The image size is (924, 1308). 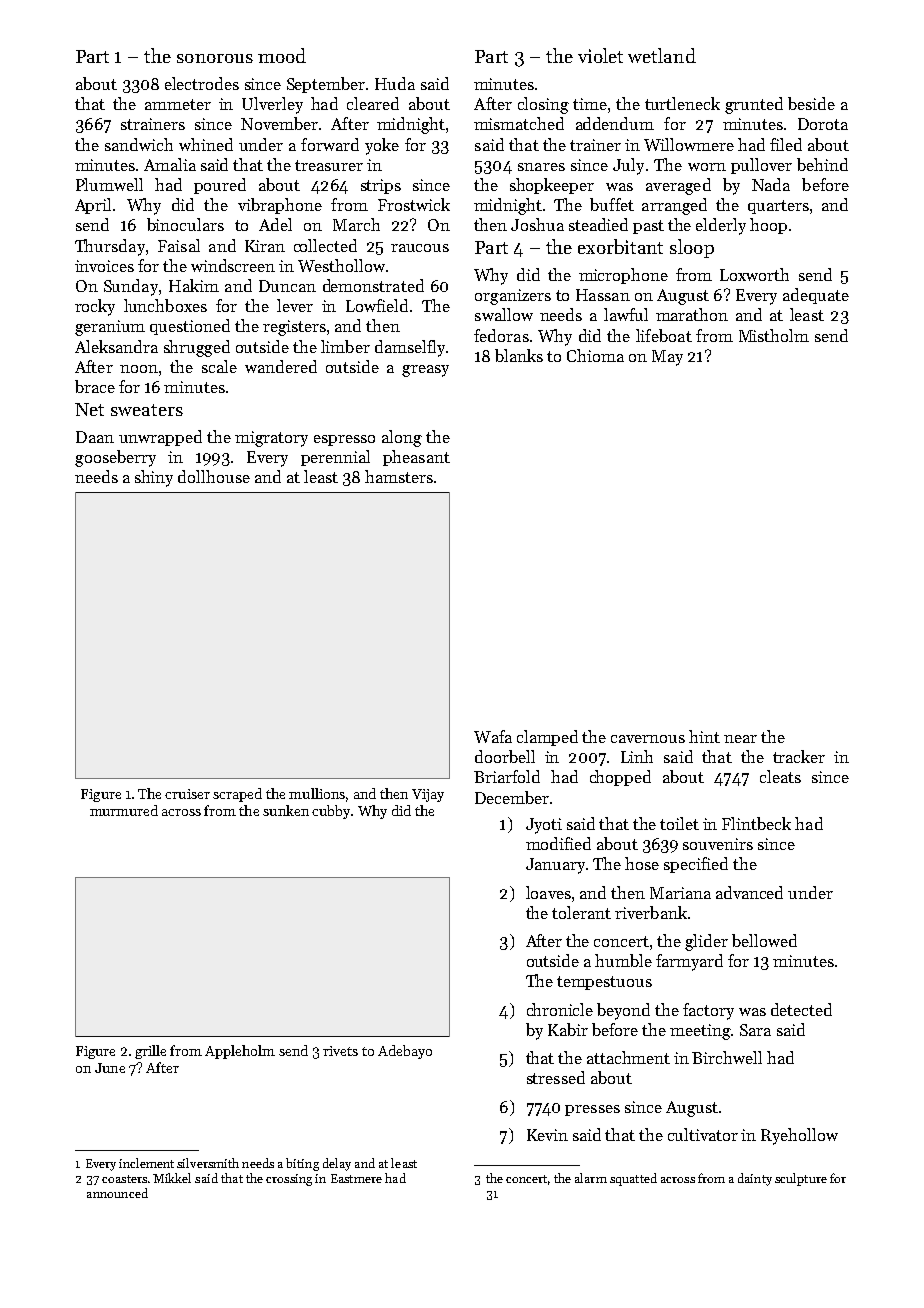 I want to click on tracker, so click(x=799, y=756).
